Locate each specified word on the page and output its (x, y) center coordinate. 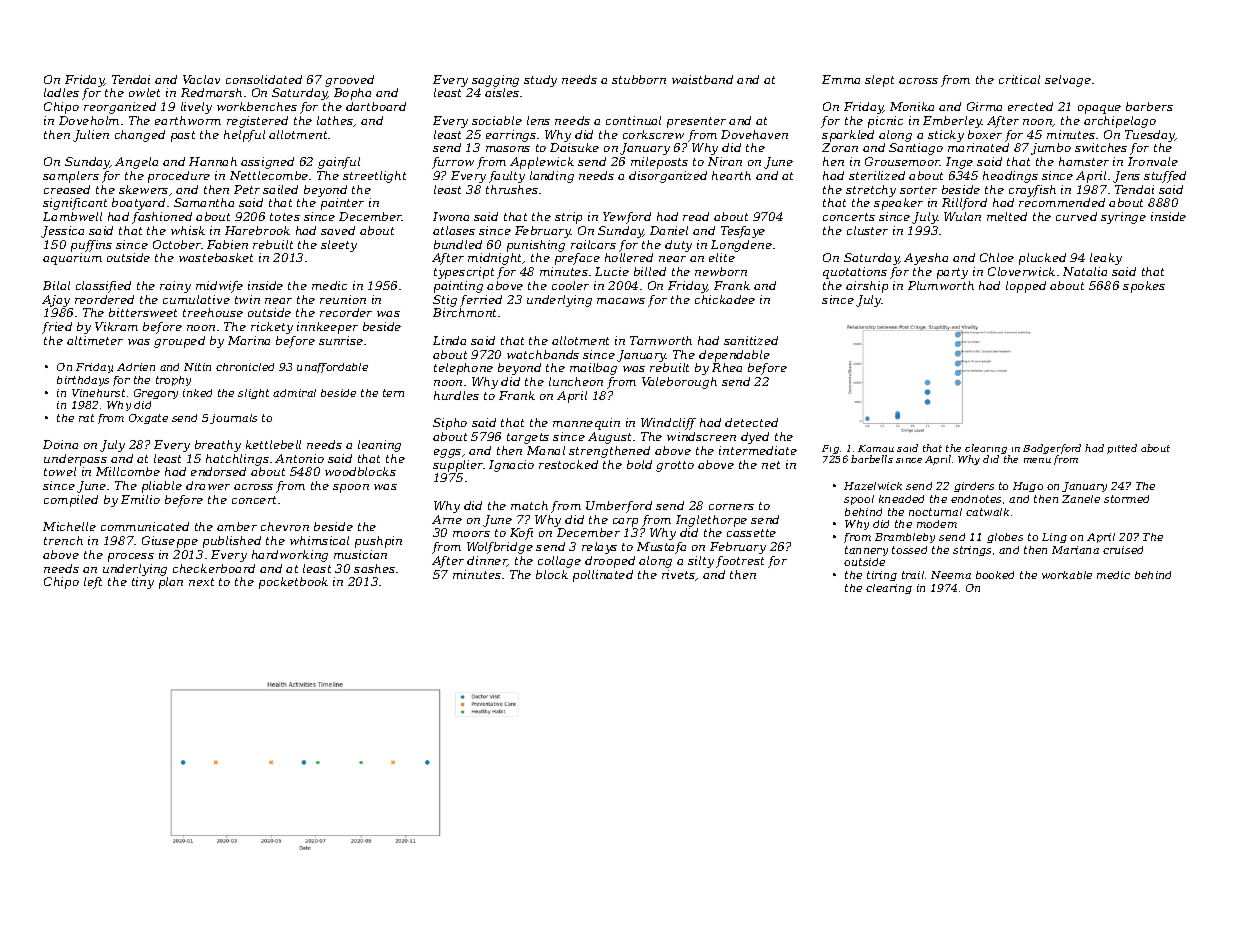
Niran (725, 161)
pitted (1122, 449)
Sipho (450, 424)
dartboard (376, 106)
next (201, 582)
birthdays (83, 381)
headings (1010, 177)
